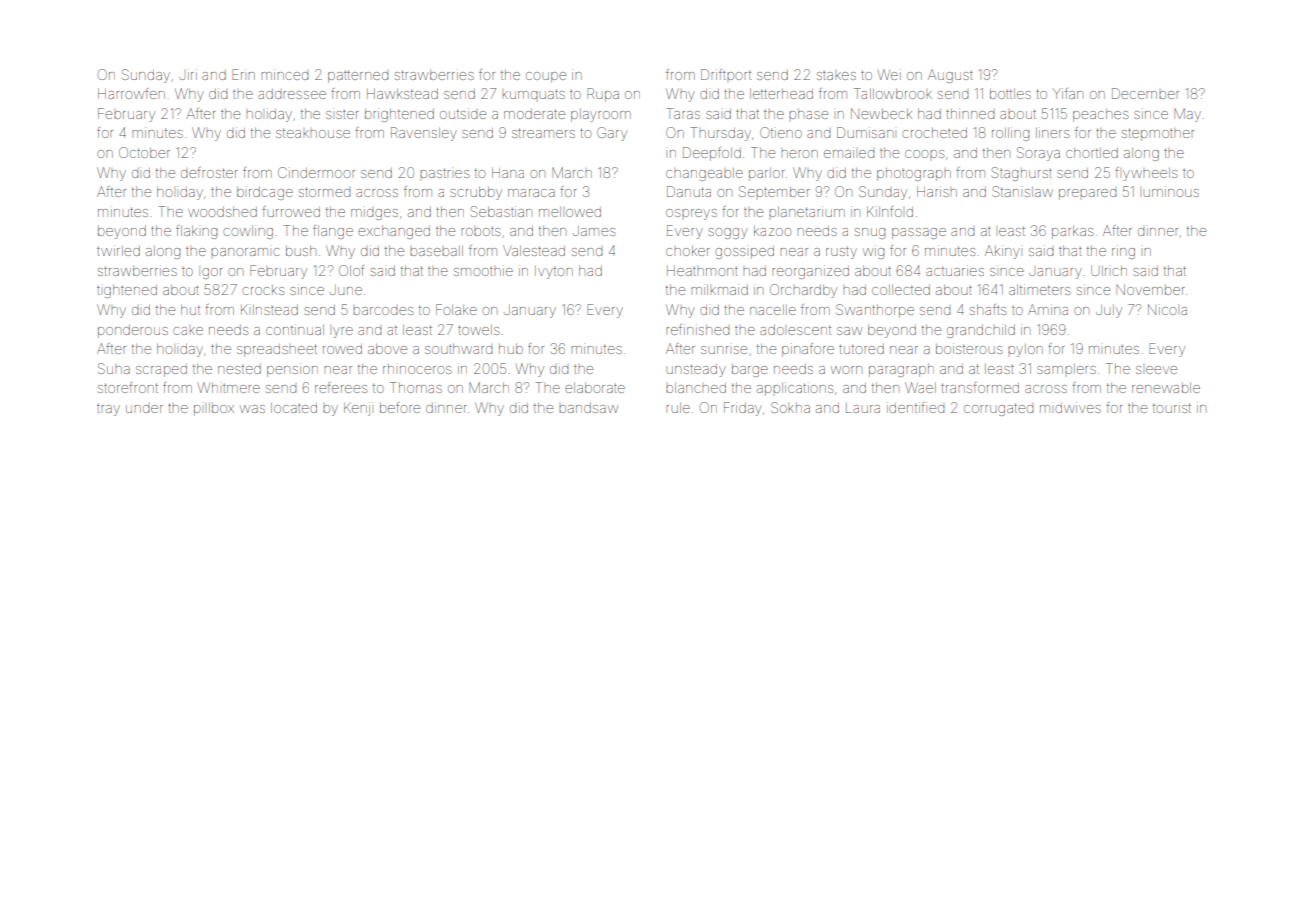 The height and width of the screenshot is (924, 1308). Describe the element at coordinates (1010, 94) in the screenshot. I see `bottles` at that location.
